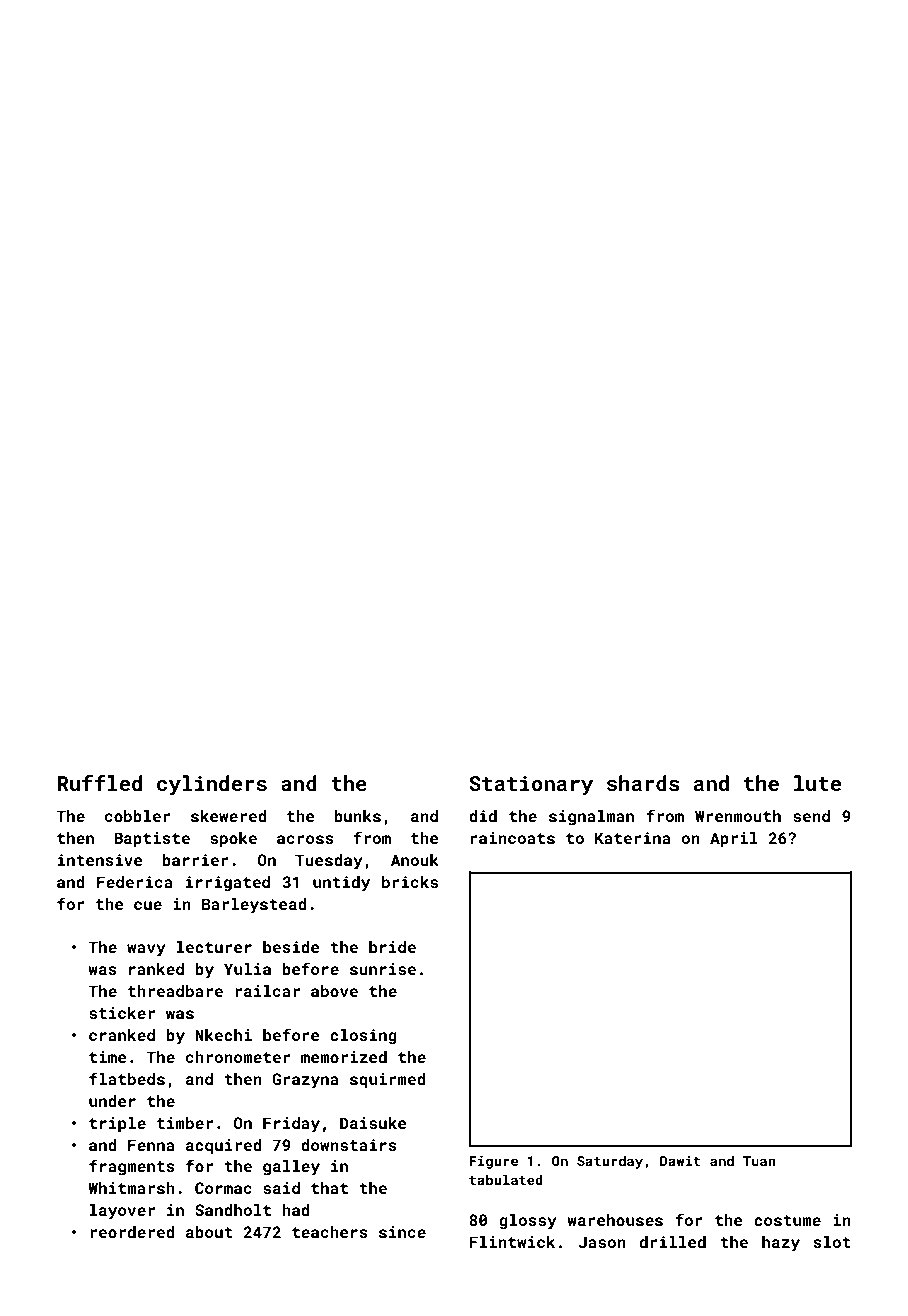  I want to click on sticker, so click(122, 1013).
